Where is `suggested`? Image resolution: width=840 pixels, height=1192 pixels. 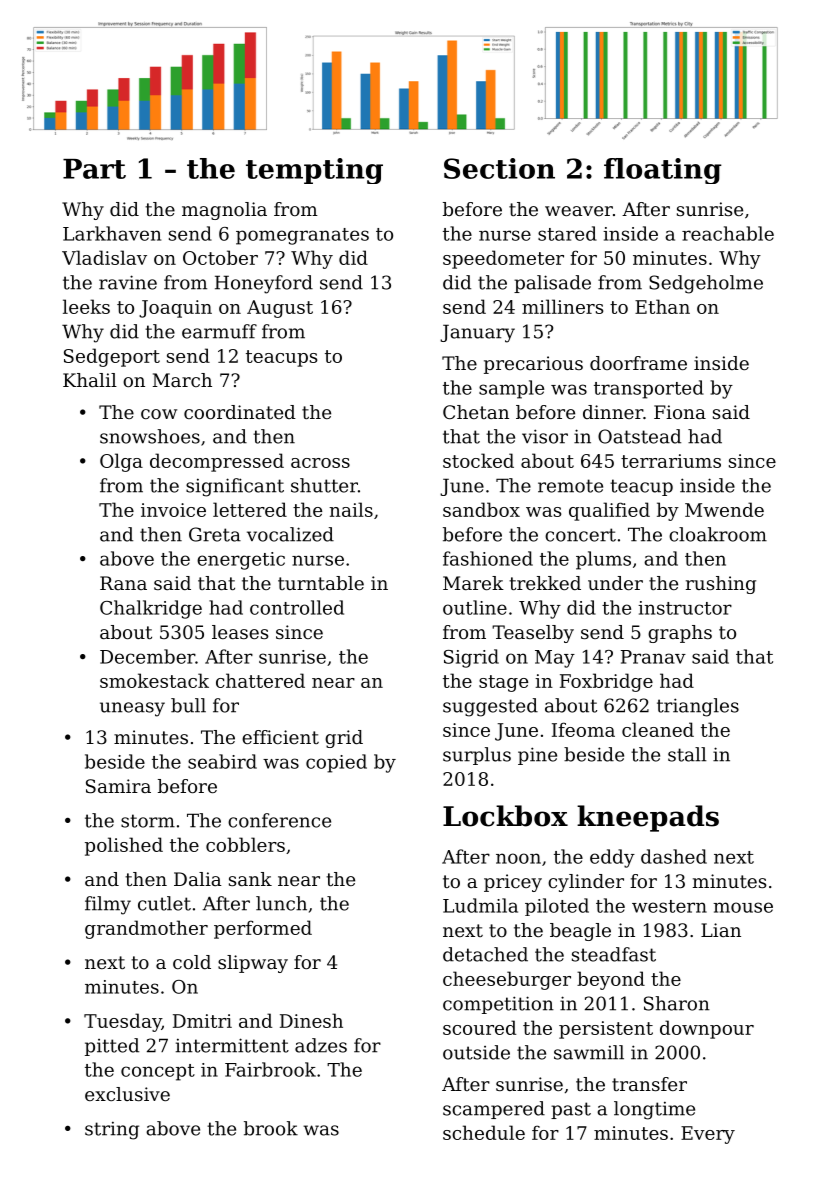 suggested is located at coordinates (490, 707).
